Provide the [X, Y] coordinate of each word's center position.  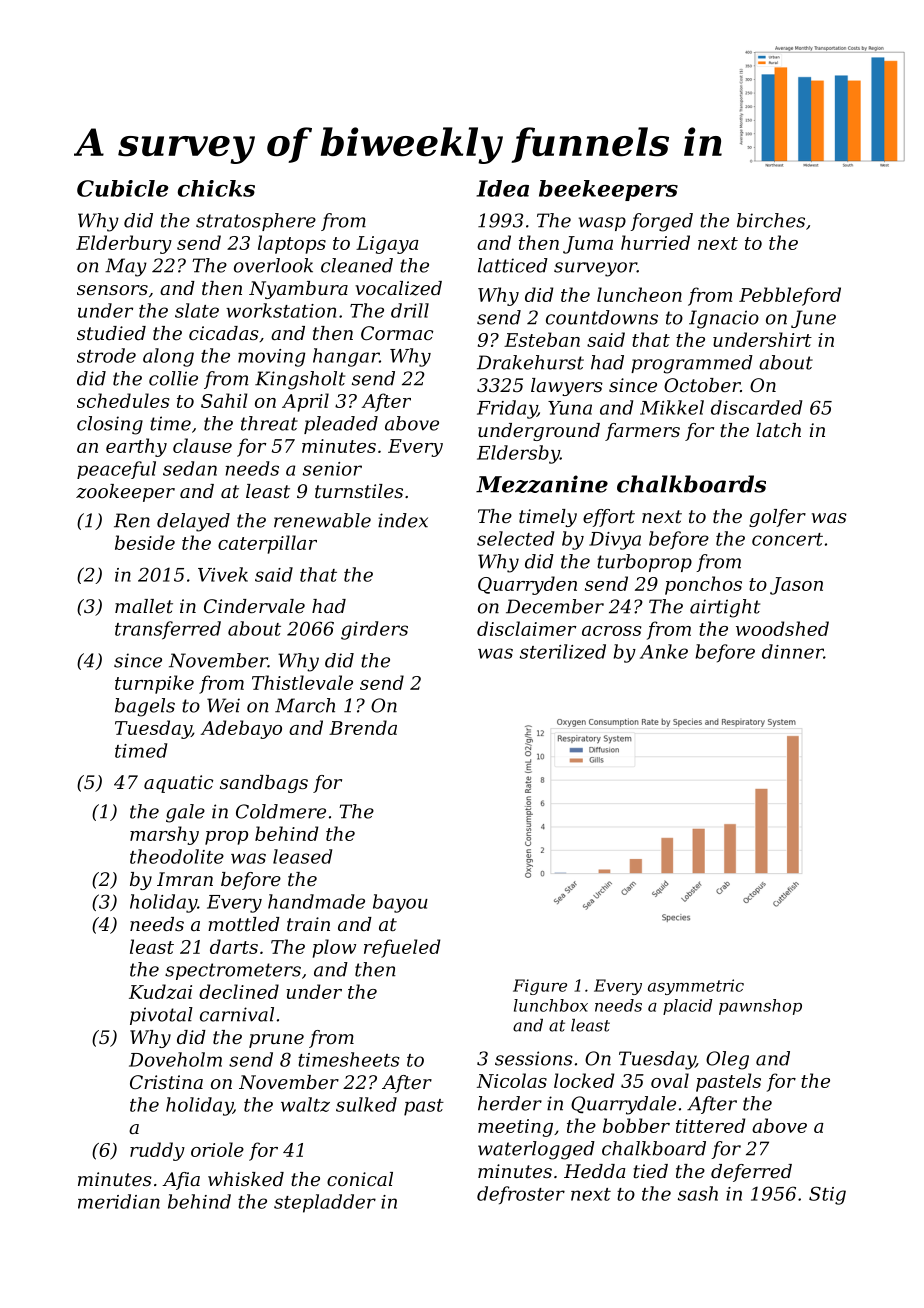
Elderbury [124, 244]
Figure [540, 987]
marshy [164, 835]
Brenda [363, 727]
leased [302, 856]
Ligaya [387, 245]
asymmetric [696, 987]
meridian [119, 1201]
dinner [793, 651]
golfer [777, 518]
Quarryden [527, 585]
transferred [168, 630]
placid [687, 1007]
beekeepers [608, 190]
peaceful [116, 470]
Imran [185, 879]
